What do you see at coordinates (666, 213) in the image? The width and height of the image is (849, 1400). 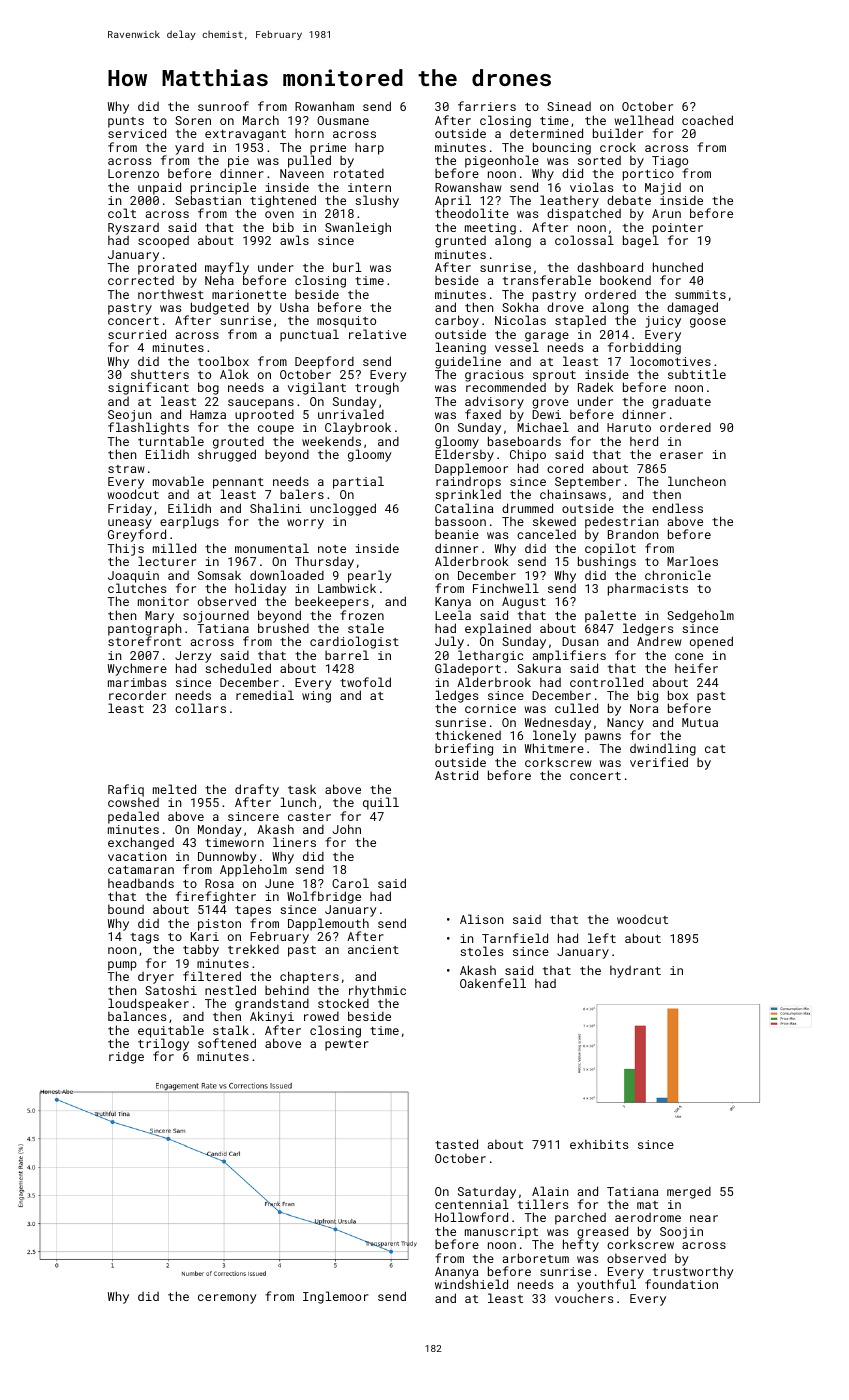 I see `Arun` at bounding box center [666, 213].
